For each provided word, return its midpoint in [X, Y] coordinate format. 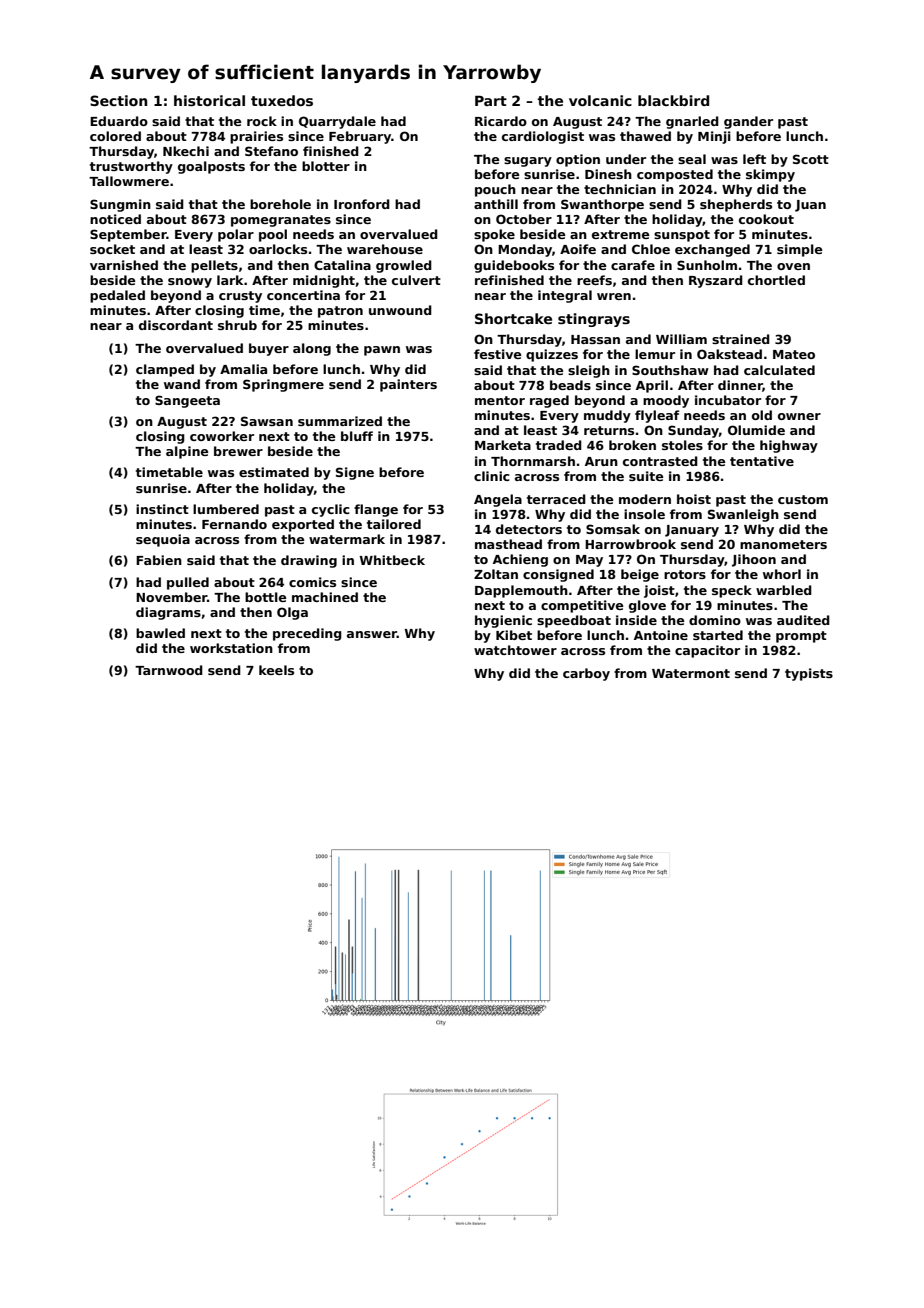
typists [809, 674]
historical [209, 100]
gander [748, 122]
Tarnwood [169, 670]
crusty [240, 297]
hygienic [503, 621]
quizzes [552, 355]
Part [491, 100]
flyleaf [657, 416]
